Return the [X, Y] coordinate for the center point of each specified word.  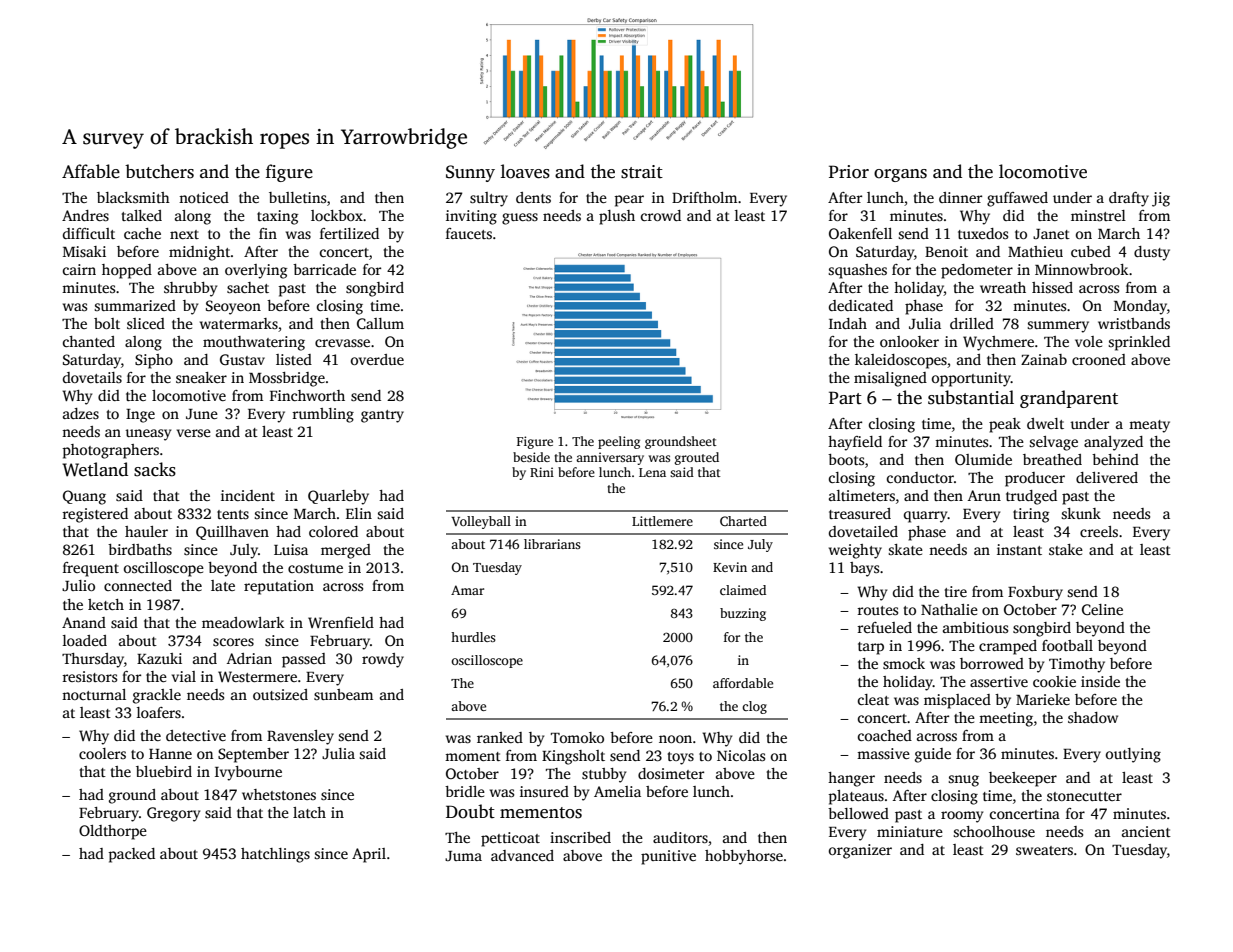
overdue [377, 359]
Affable [91, 171]
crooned [1099, 359]
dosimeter [671, 773]
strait [642, 172]
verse [194, 433]
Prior [849, 172]
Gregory [173, 814]
